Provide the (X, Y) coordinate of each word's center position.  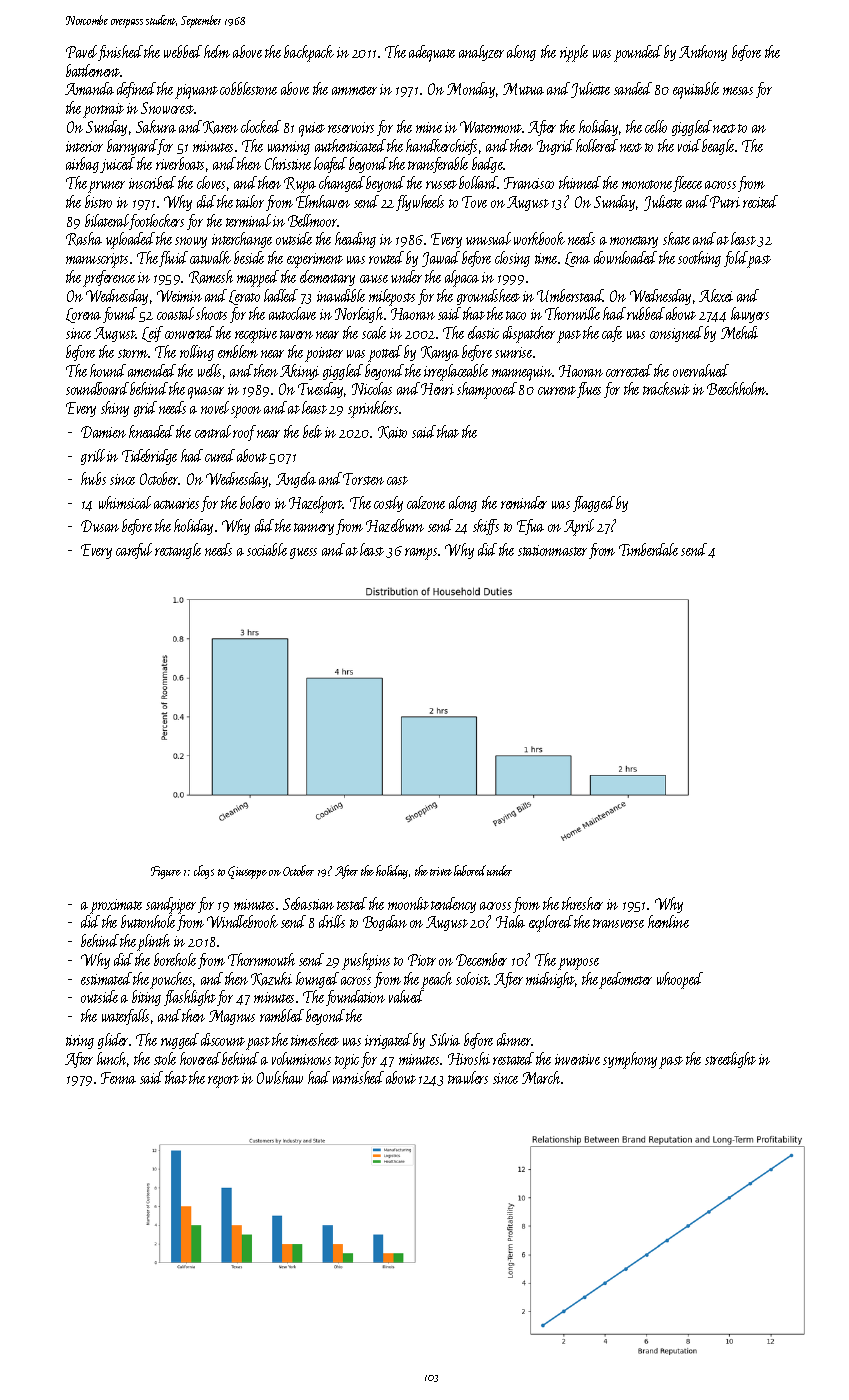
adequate (432, 53)
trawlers (468, 1077)
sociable (267, 549)
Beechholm (737, 388)
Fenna (118, 1078)
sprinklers (373, 409)
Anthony (703, 53)
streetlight (730, 1060)
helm (217, 51)
